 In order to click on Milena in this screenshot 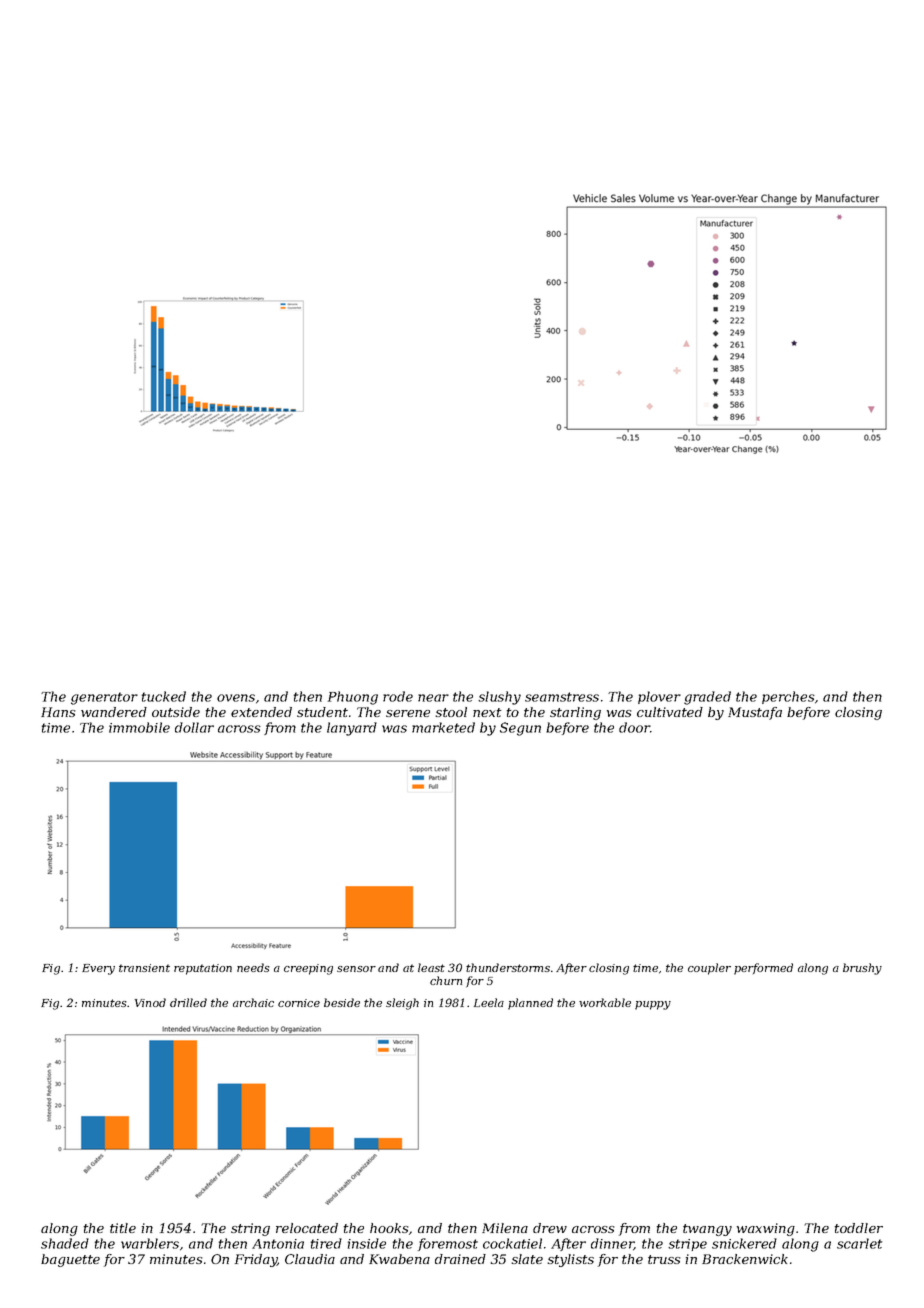, I will do `click(505, 1228)`.
